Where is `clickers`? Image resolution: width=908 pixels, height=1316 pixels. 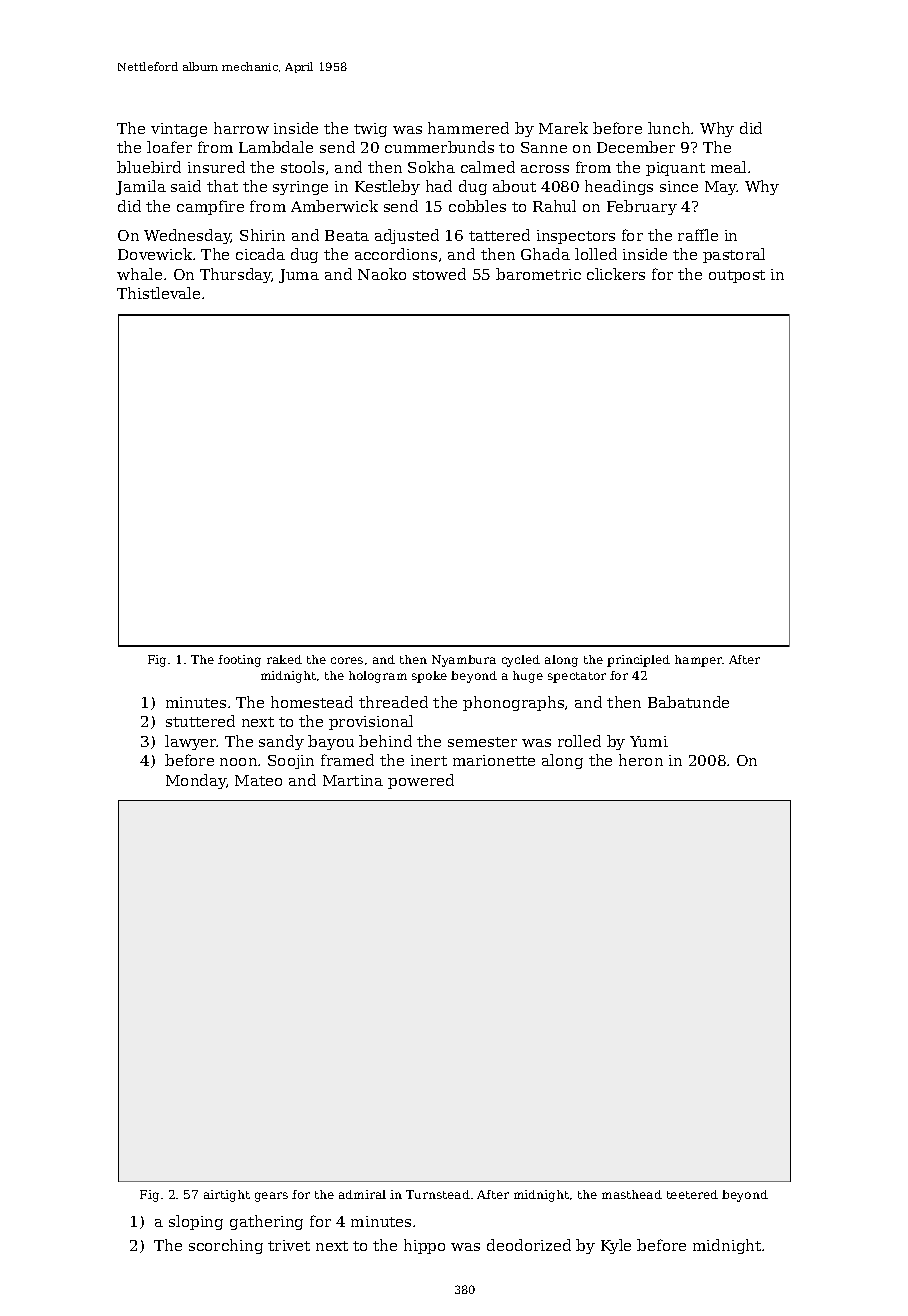
clickers is located at coordinates (616, 274).
